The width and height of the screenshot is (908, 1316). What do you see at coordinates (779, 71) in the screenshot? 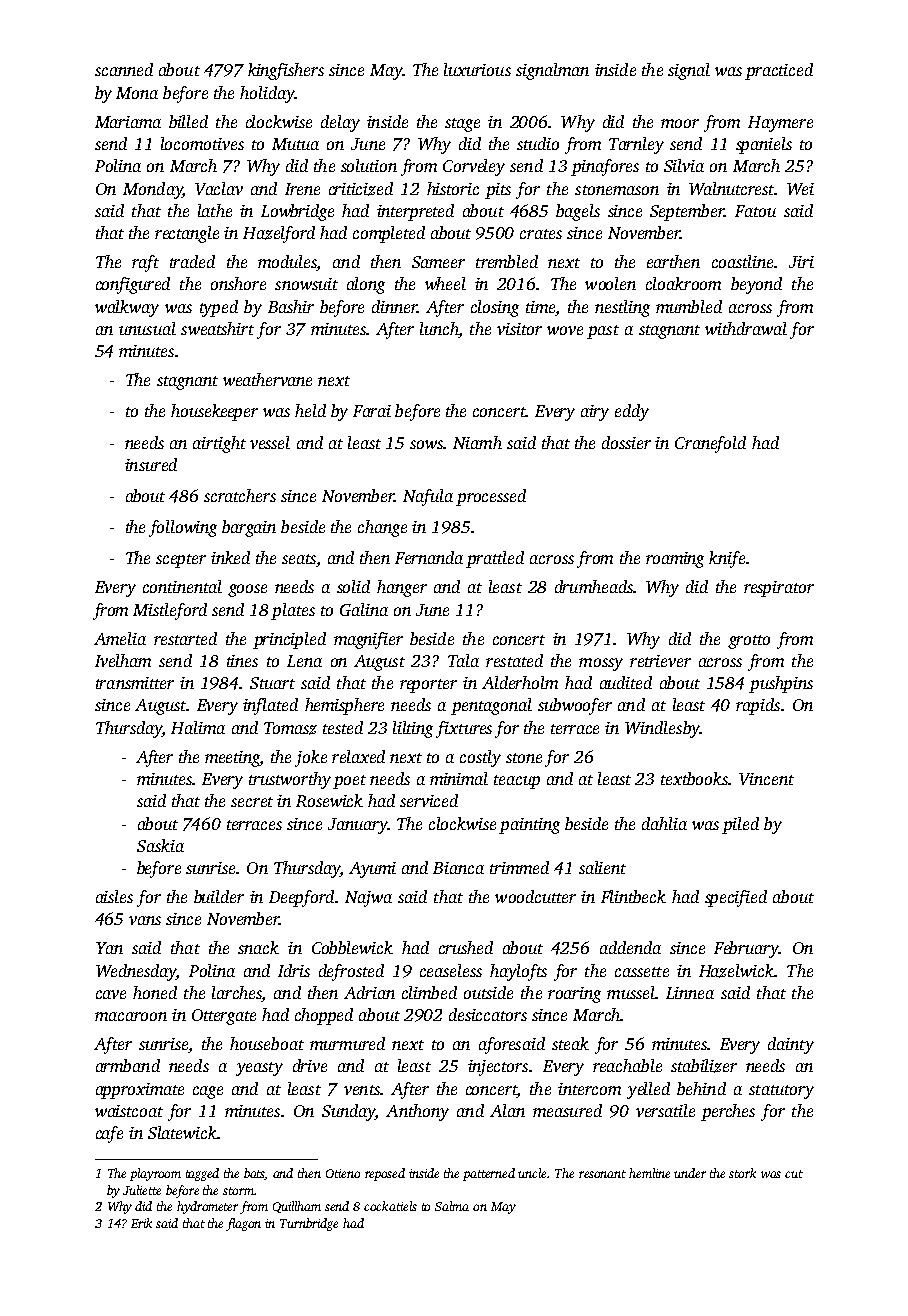
I see `practiced` at bounding box center [779, 71].
